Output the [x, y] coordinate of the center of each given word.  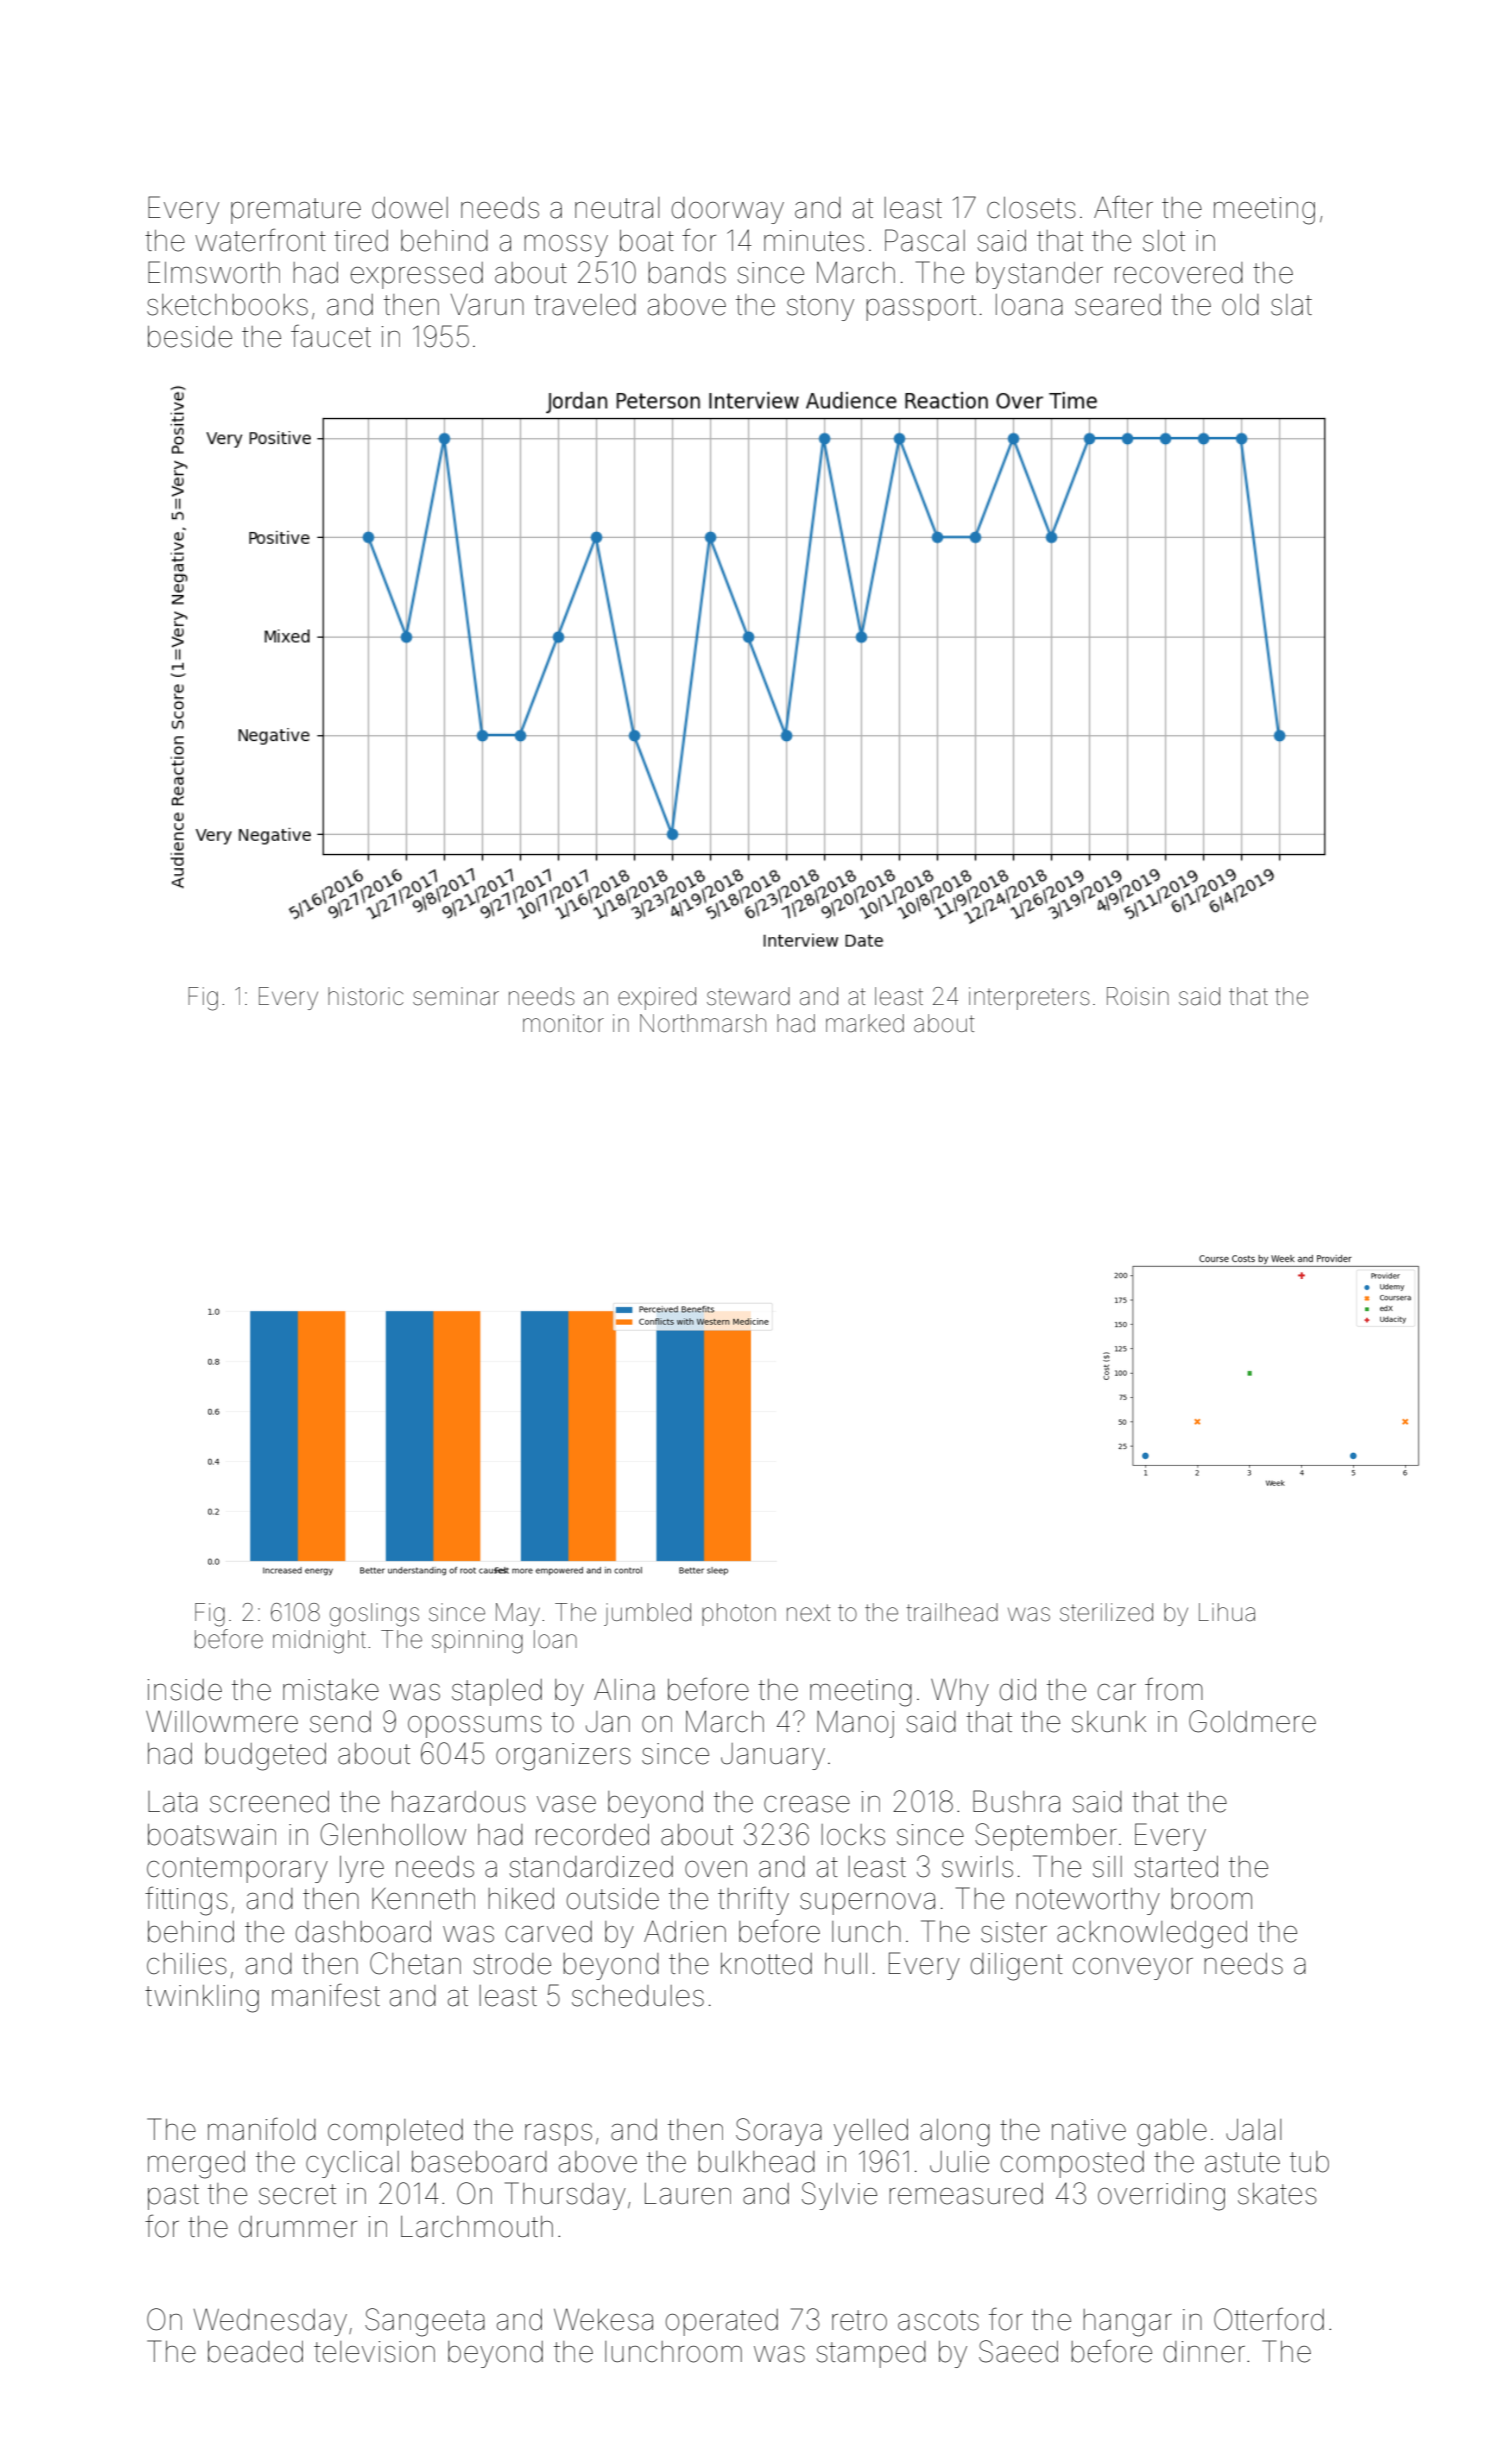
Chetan [415, 1963]
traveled [585, 305]
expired [657, 998]
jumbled [647, 1614]
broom [1211, 1899]
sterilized [1106, 1612]
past [173, 2197]
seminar [456, 996]
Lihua [1227, 1612]
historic [365, 996]
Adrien [685, 1931]
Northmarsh [703, 1023]
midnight [319, 1642]
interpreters [1029, 998]
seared [1118, 305]
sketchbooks [227, 305]
